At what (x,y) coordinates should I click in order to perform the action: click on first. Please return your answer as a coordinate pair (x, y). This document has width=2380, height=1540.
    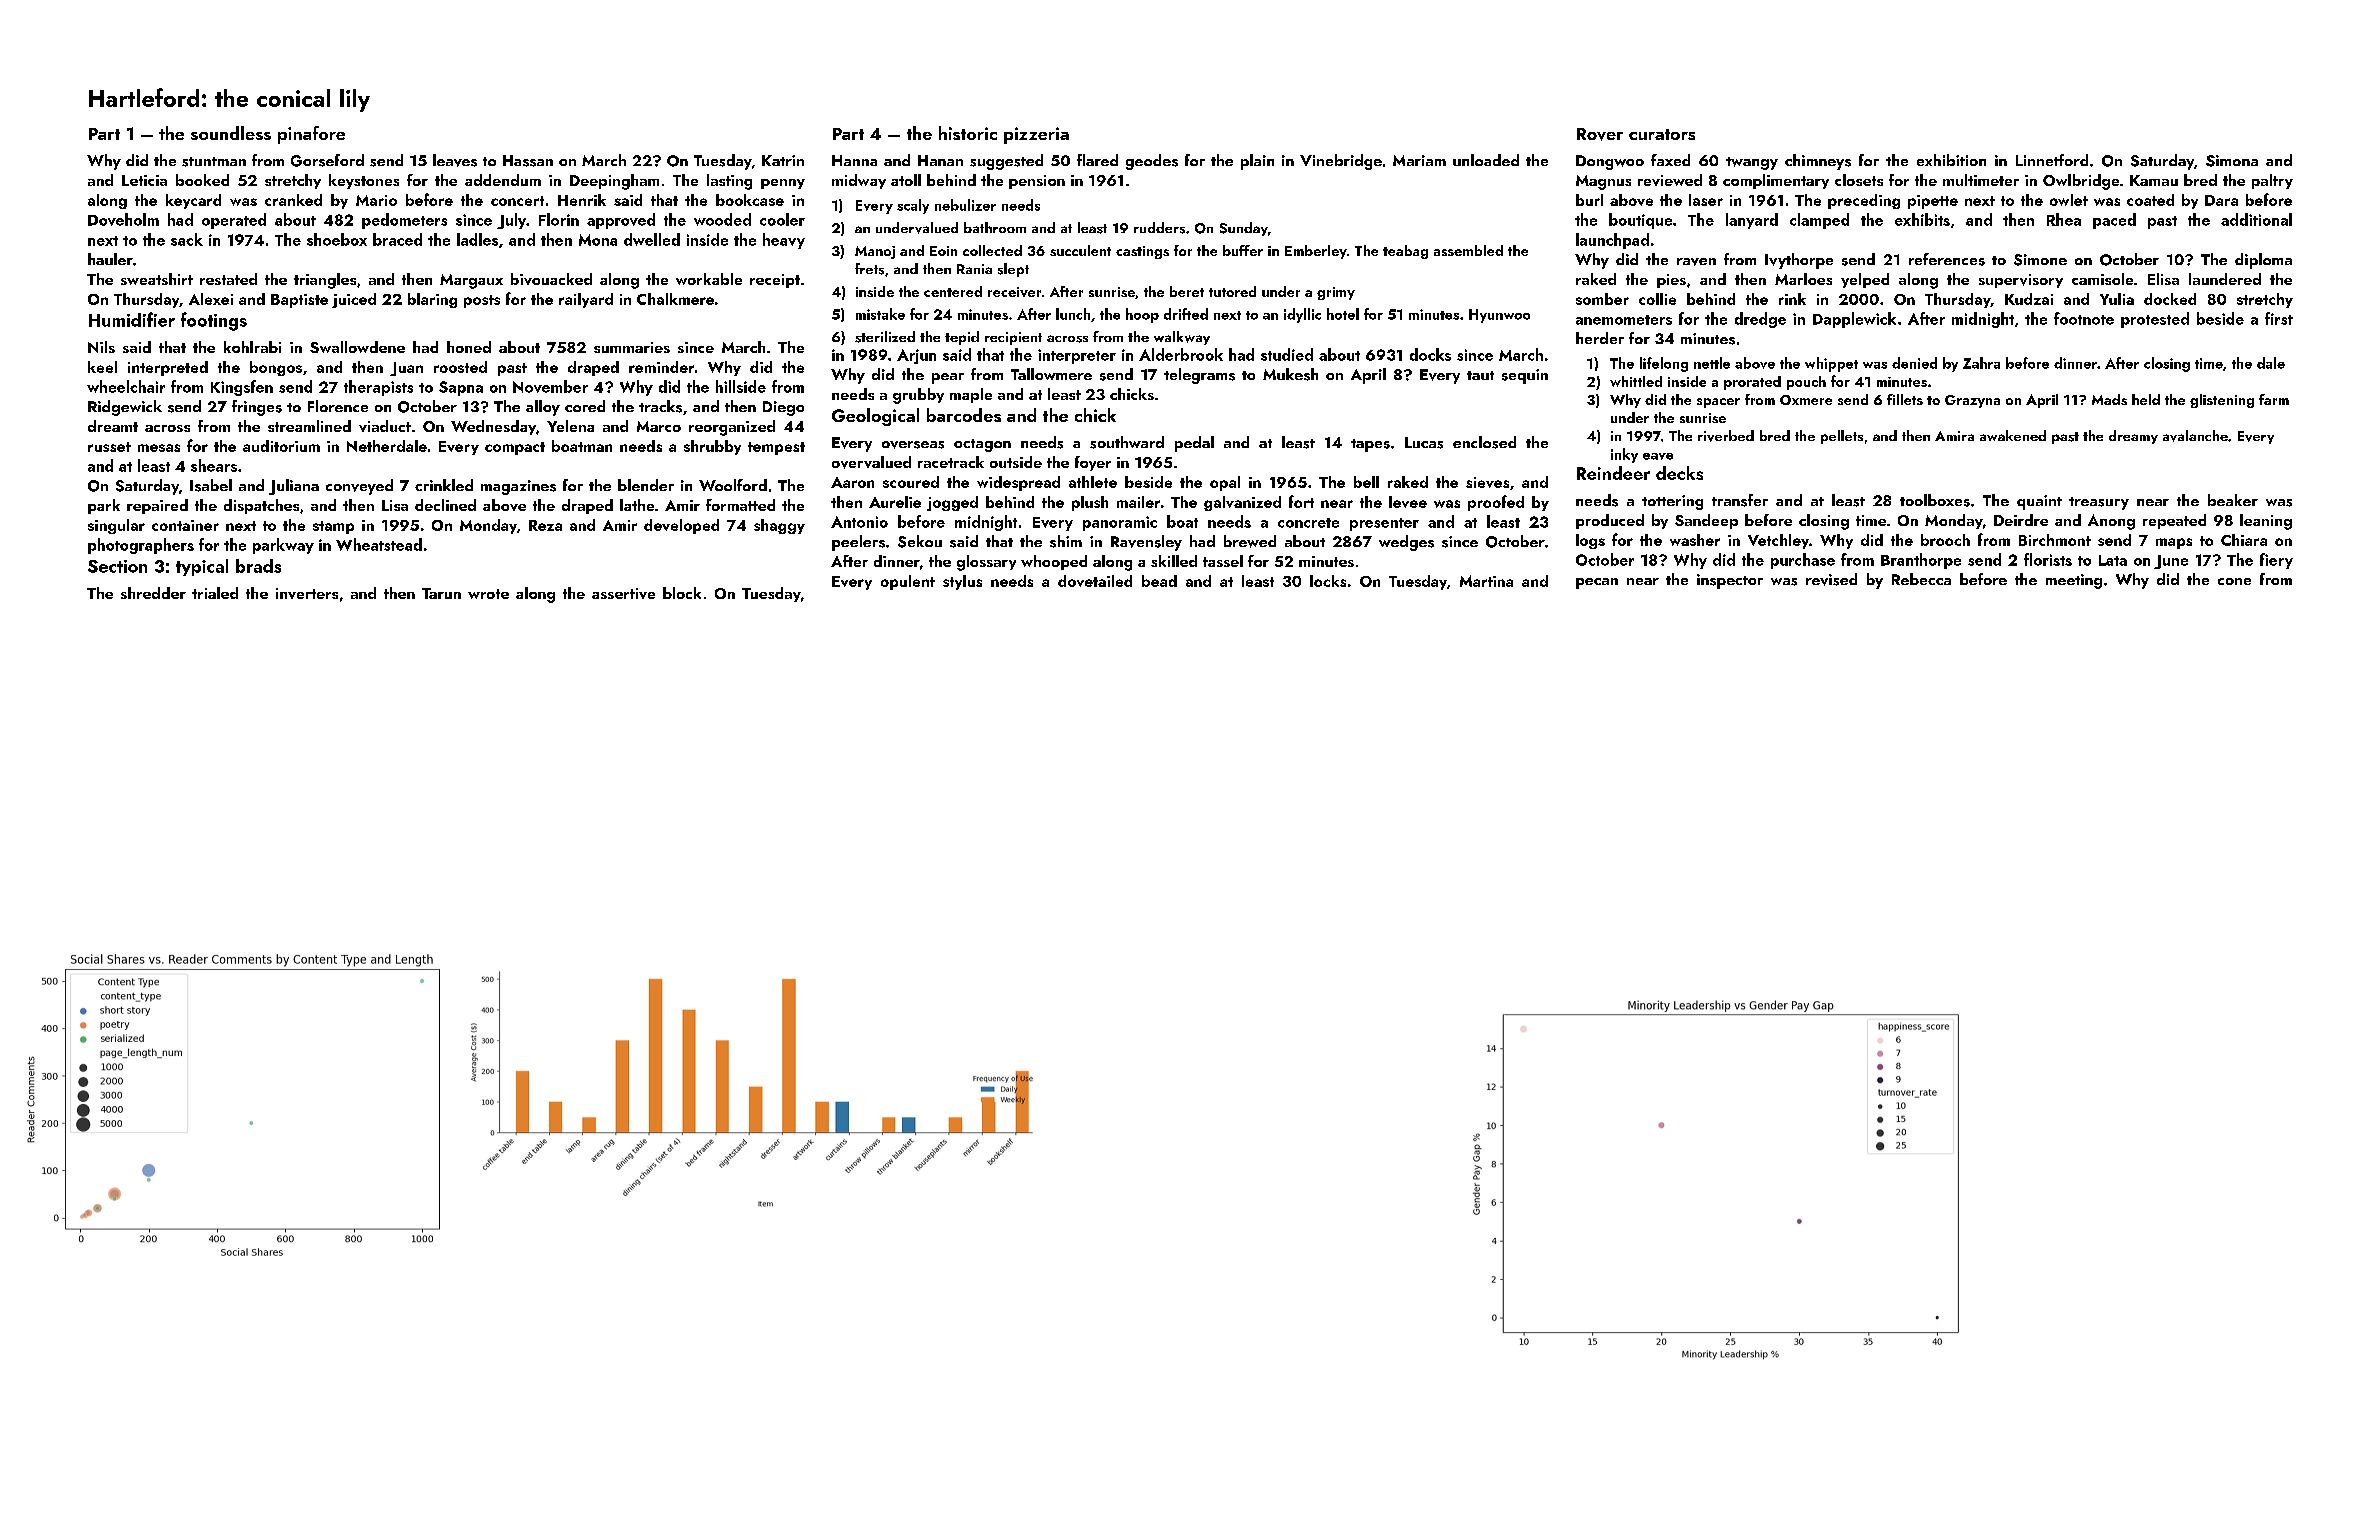
    Looking at the image, I should click on (2279, 318).
